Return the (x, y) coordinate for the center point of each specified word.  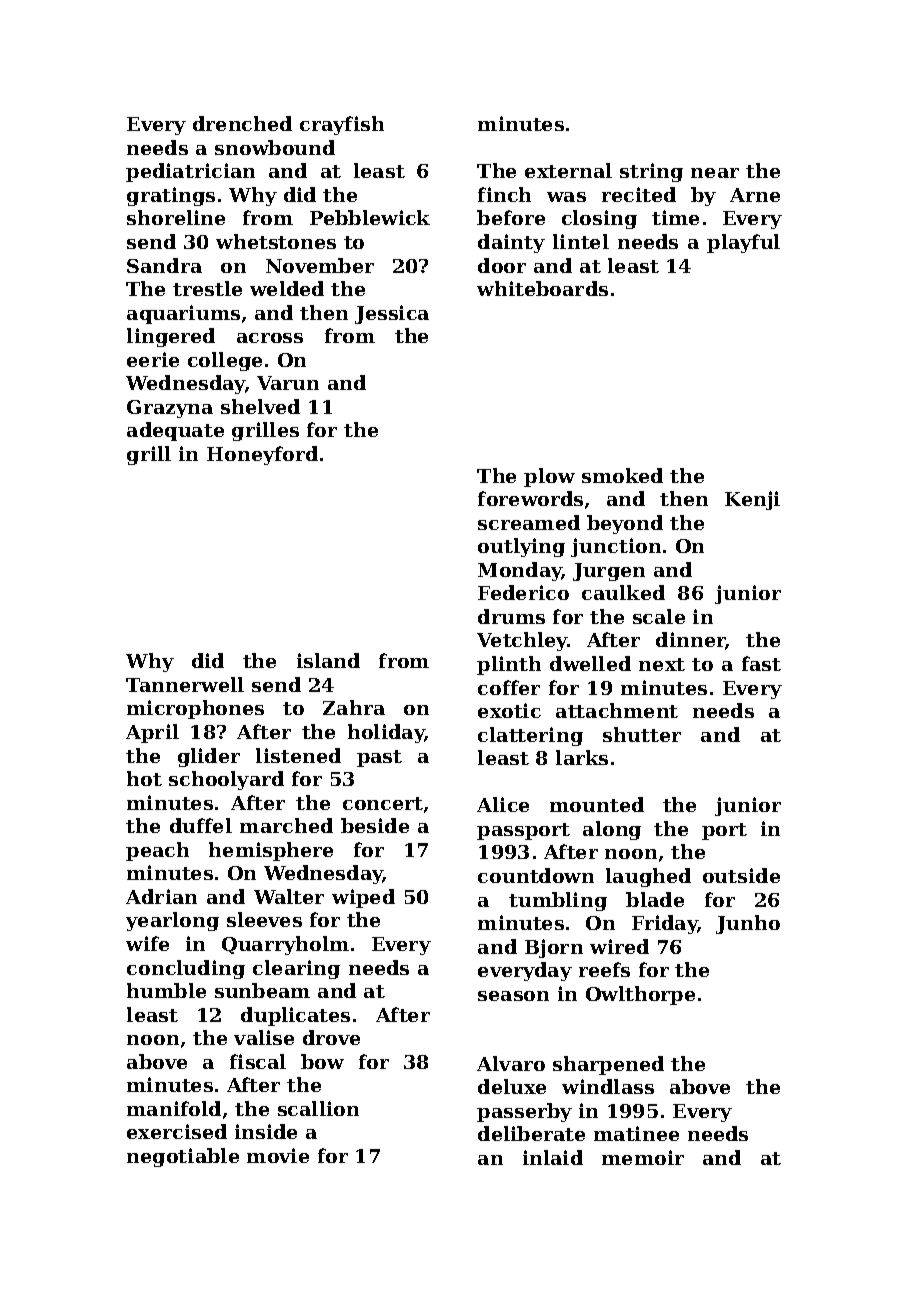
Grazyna (170, 409)
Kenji (752, 500)
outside (741, 875)
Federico (523, 592)
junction (616, 547)
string (651, 172)
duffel (201, 825)
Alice (503, 804)
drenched (242, 123)
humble (166, 990)
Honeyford (262, 455)
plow (549, 477)
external (568, 170)
